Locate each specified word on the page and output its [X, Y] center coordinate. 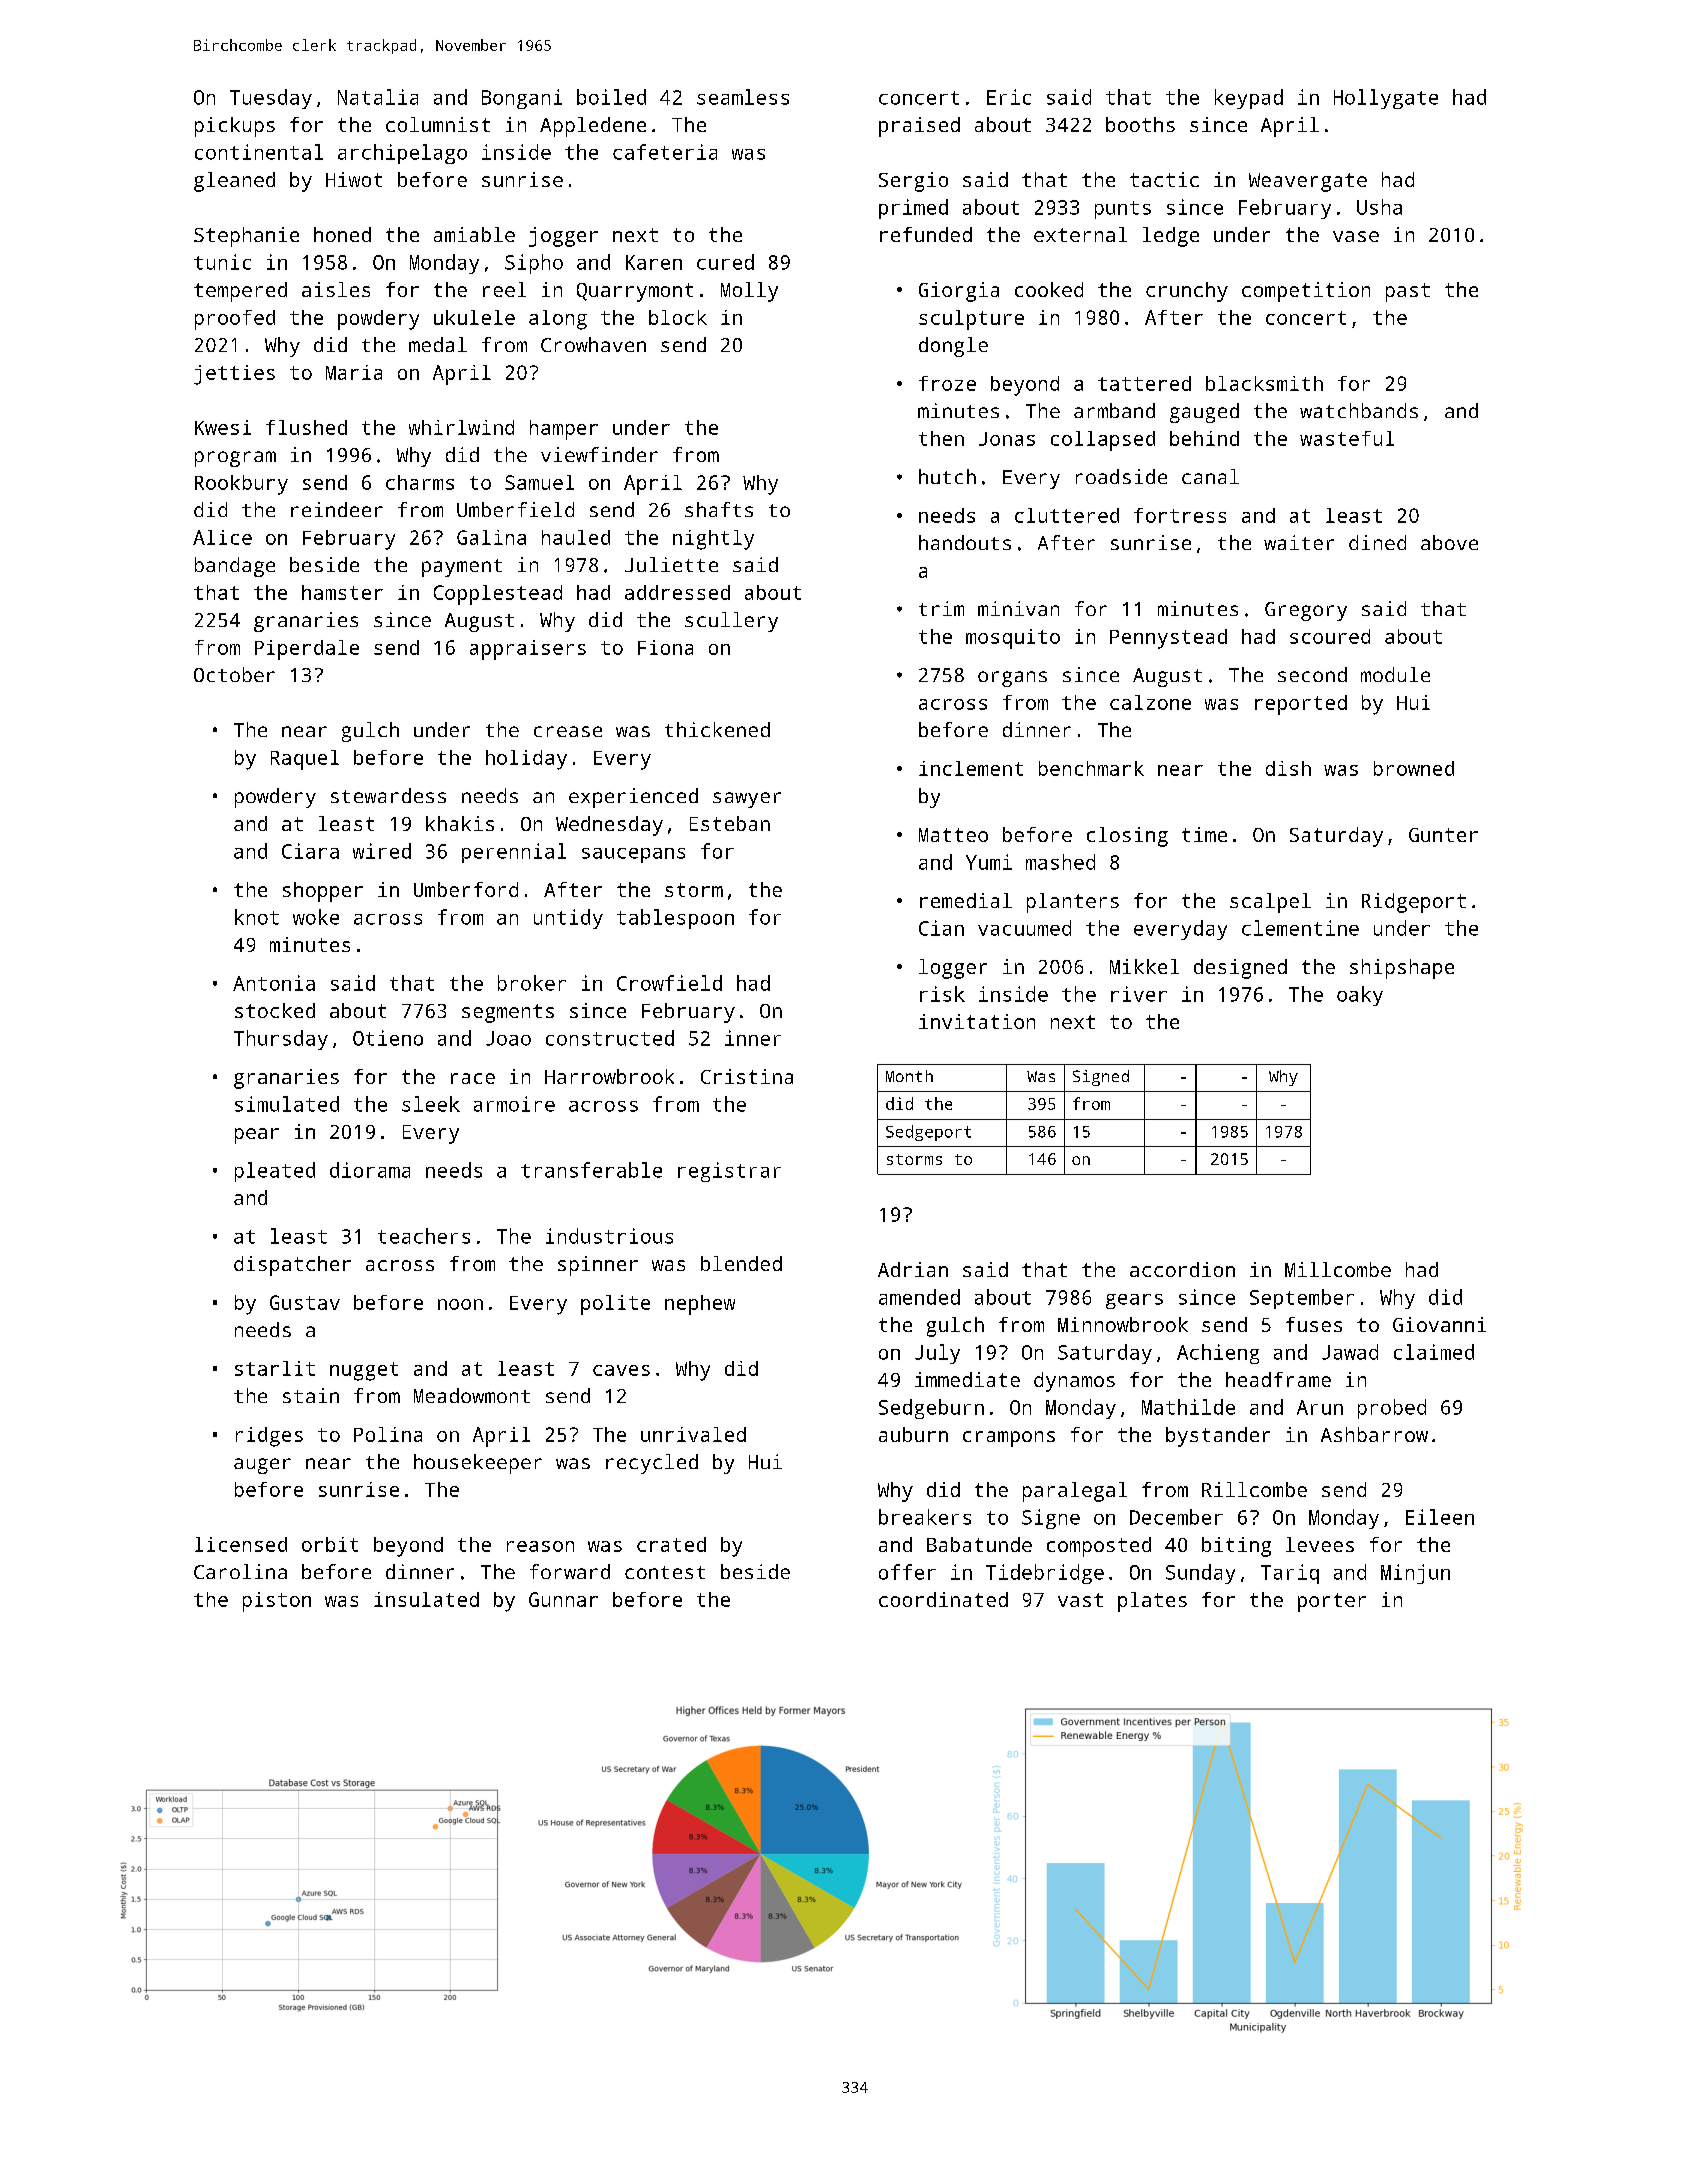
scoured [1330, 636]
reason [540, 1546]
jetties [234, 375]
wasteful [1347, 438]
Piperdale [307, 650]
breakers [925, 1517]
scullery [731, 622]
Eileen [1440, 1517]
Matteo [953, 835]
